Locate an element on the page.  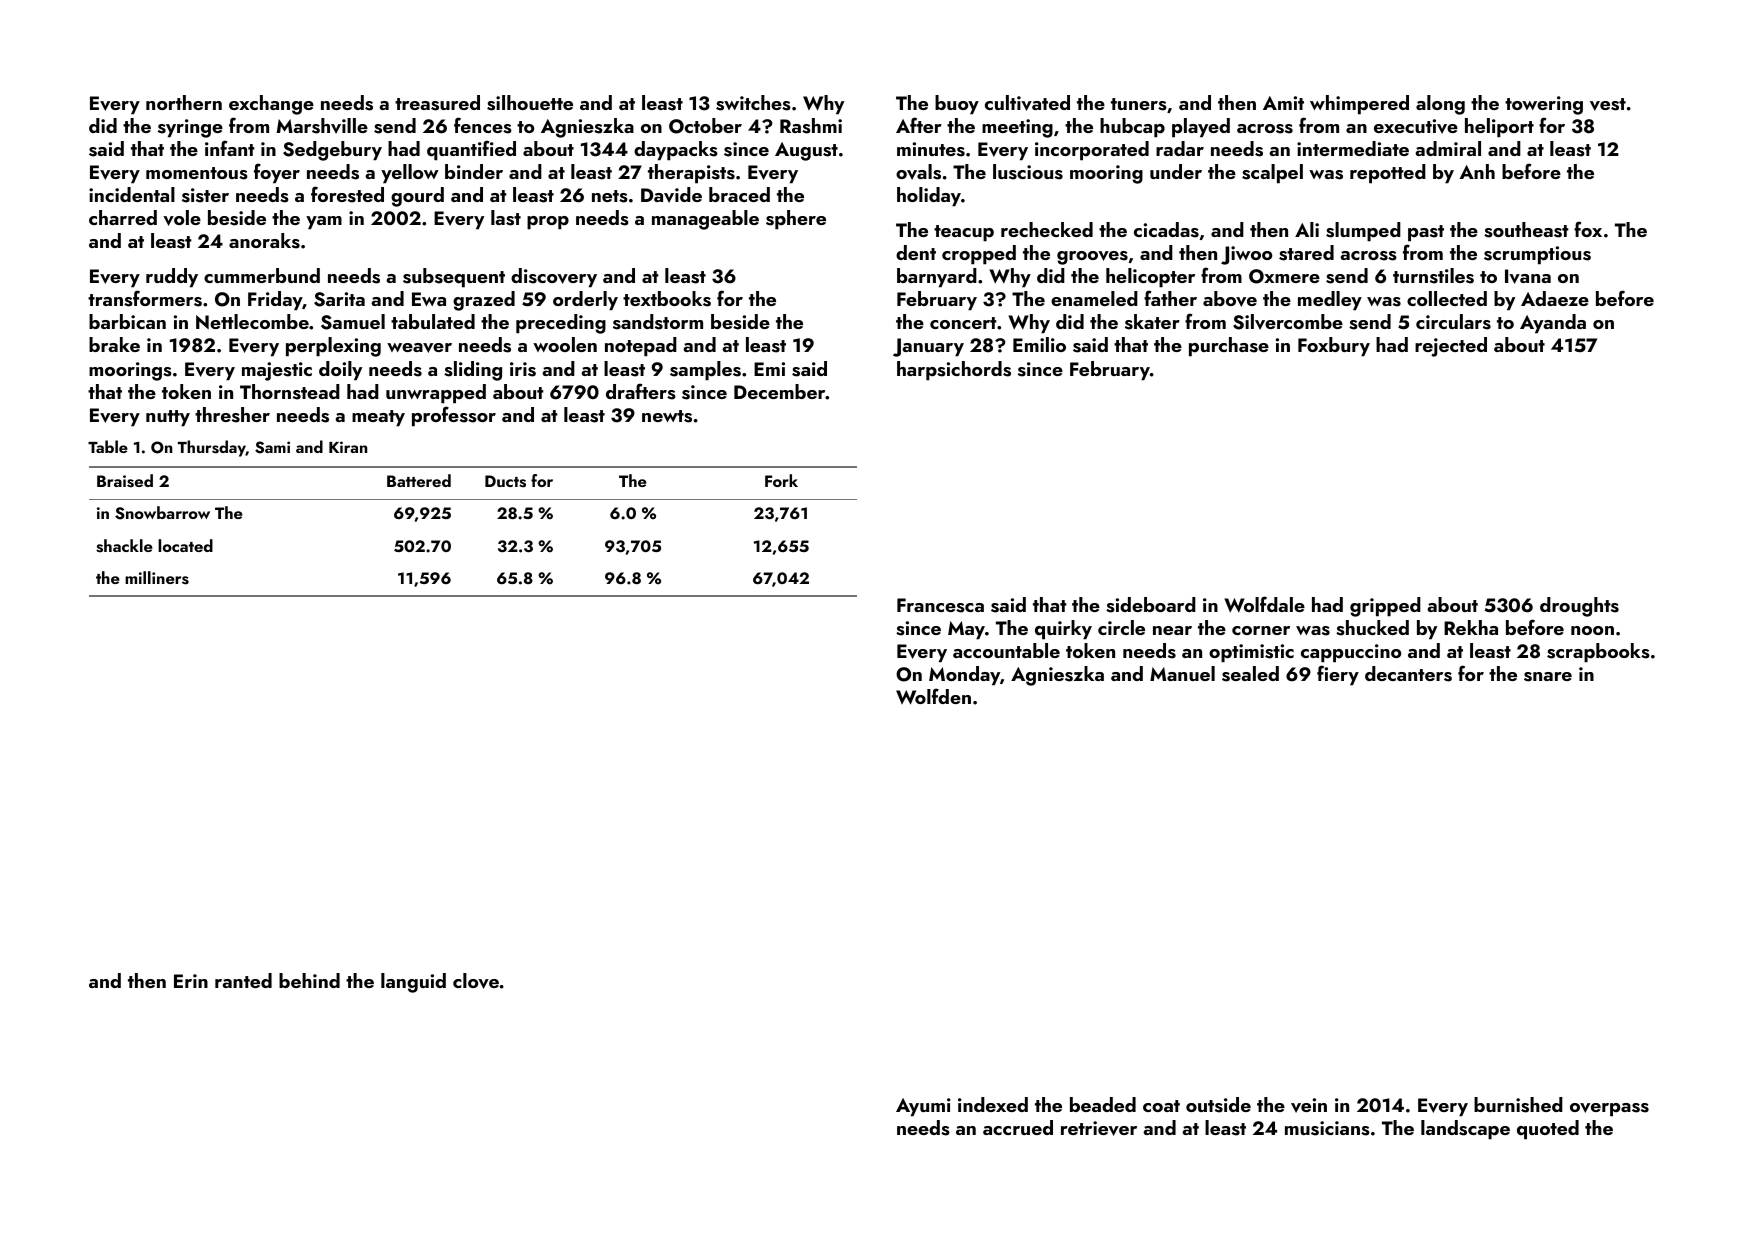
notepad is located at coordinates (641, 347).
